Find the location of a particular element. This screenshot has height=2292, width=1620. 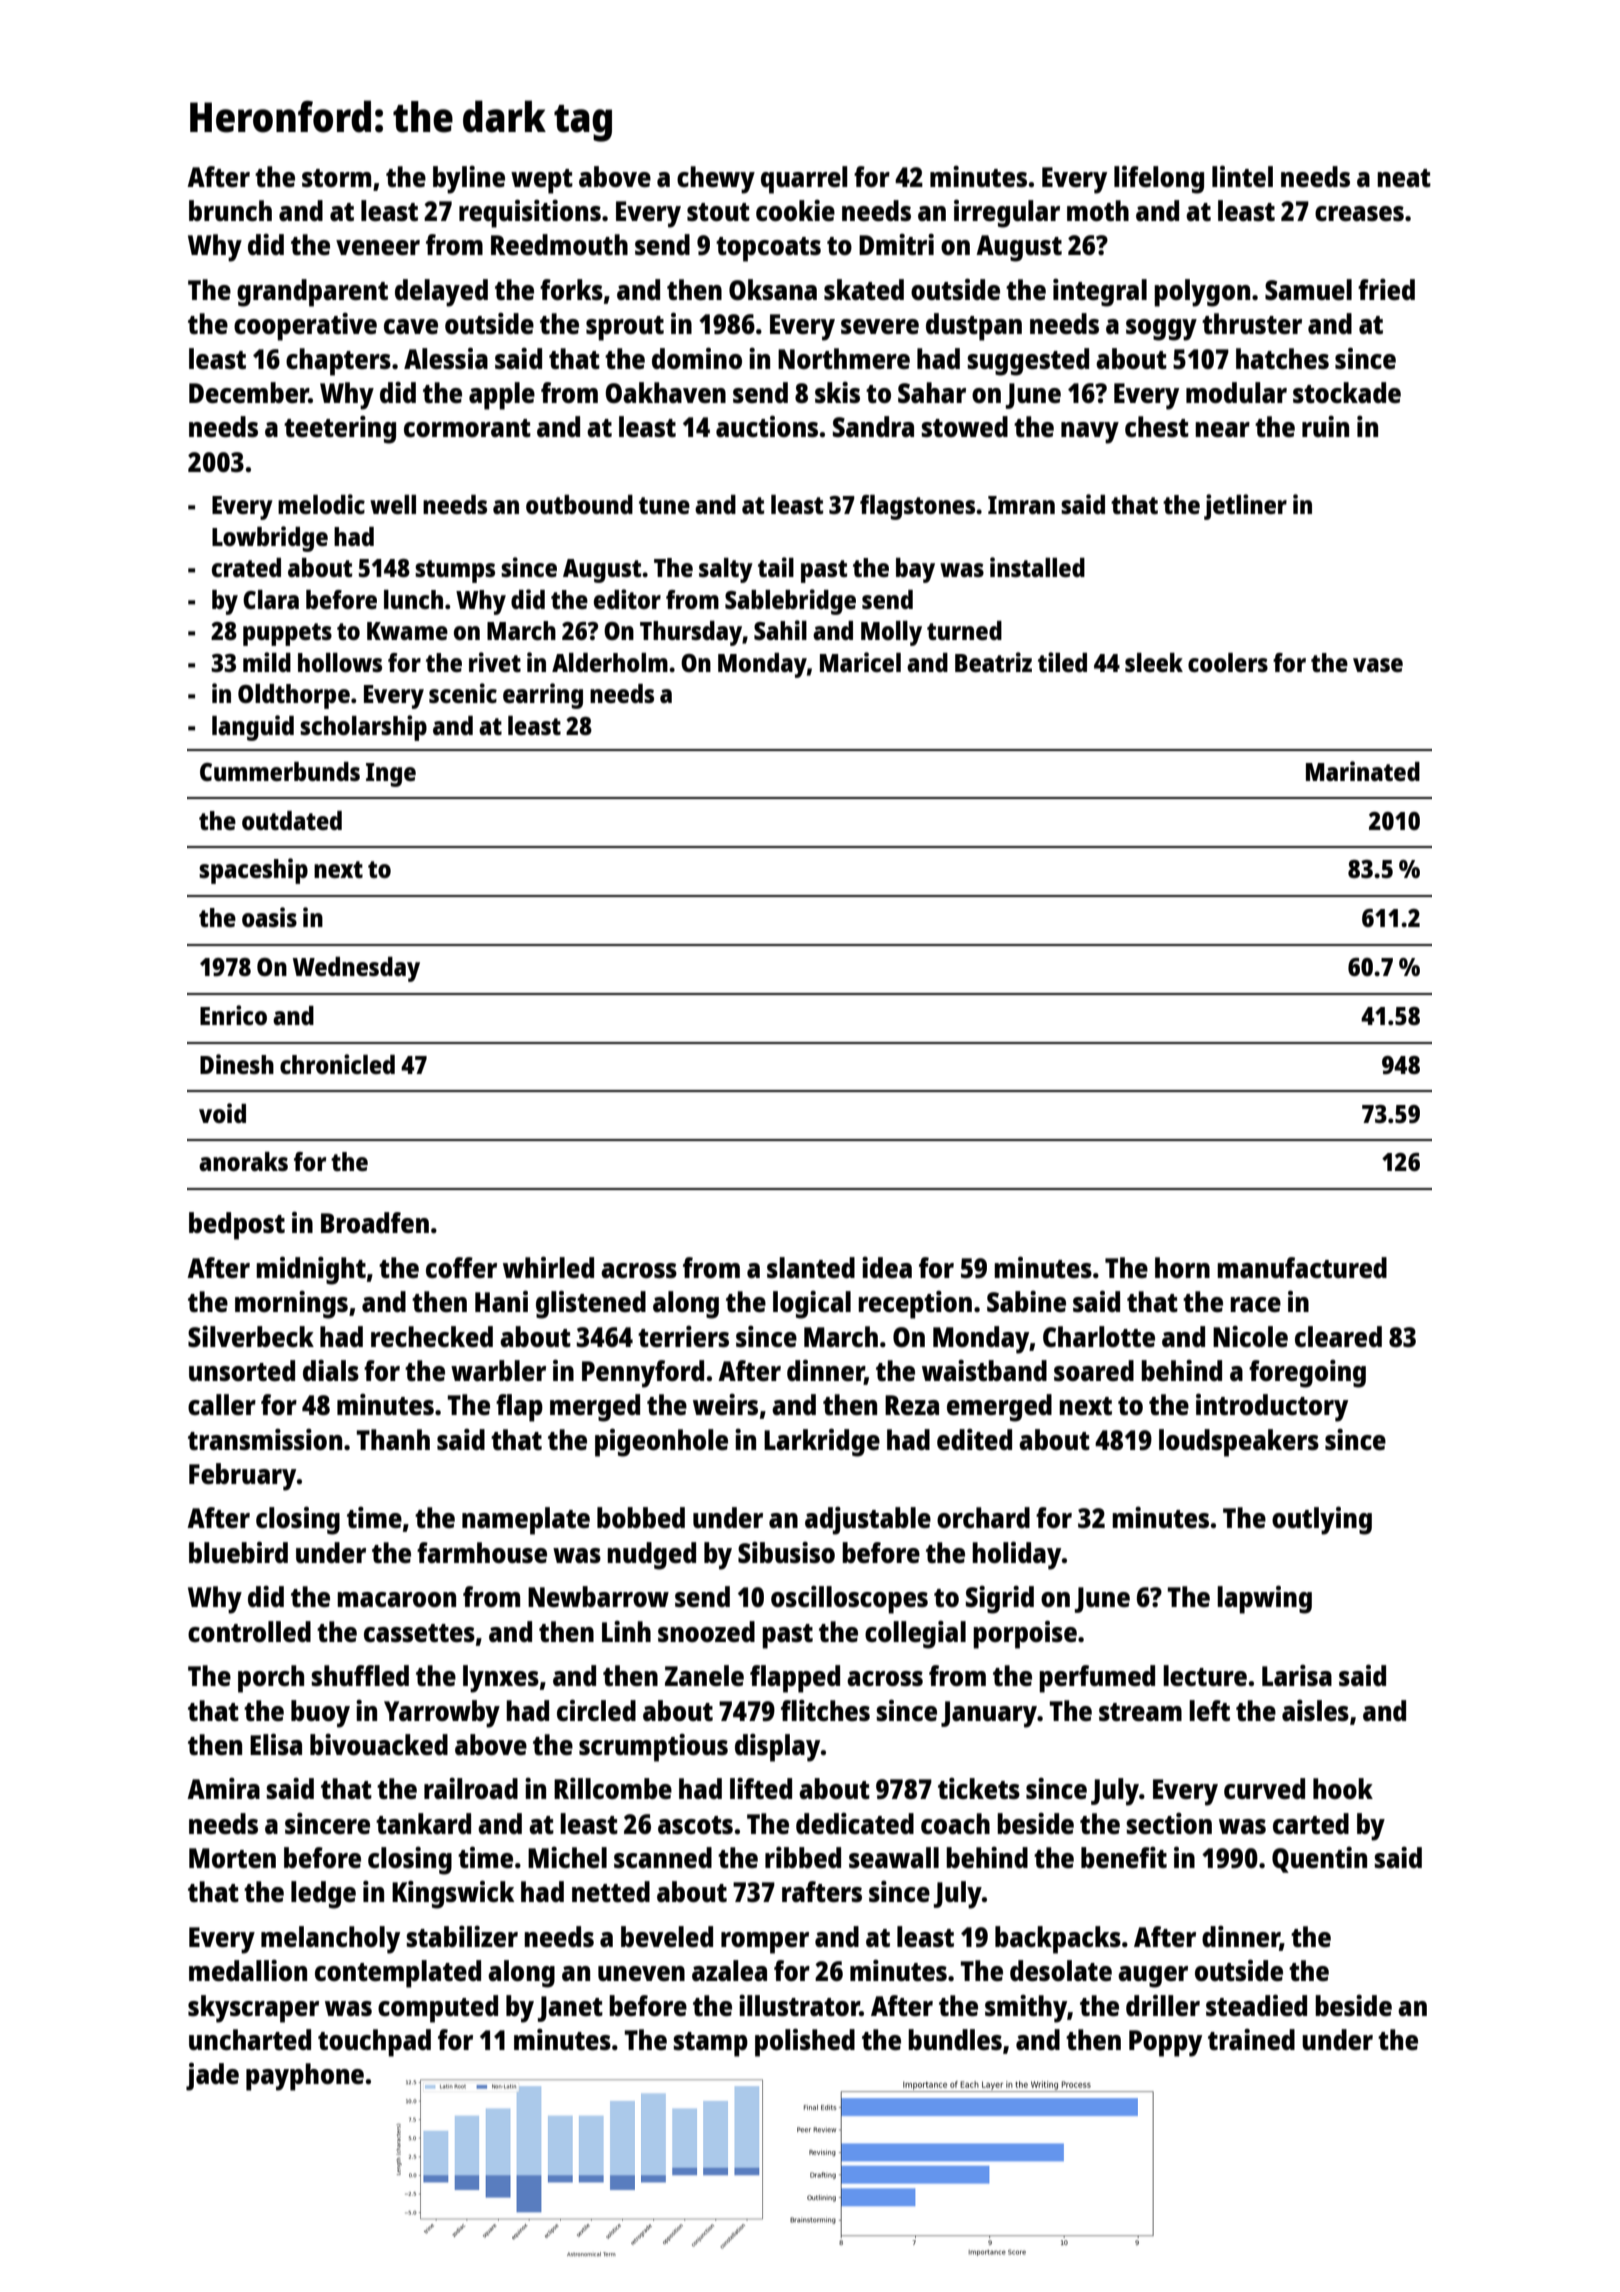

chronicled is located at coordinates (337, 1064).
